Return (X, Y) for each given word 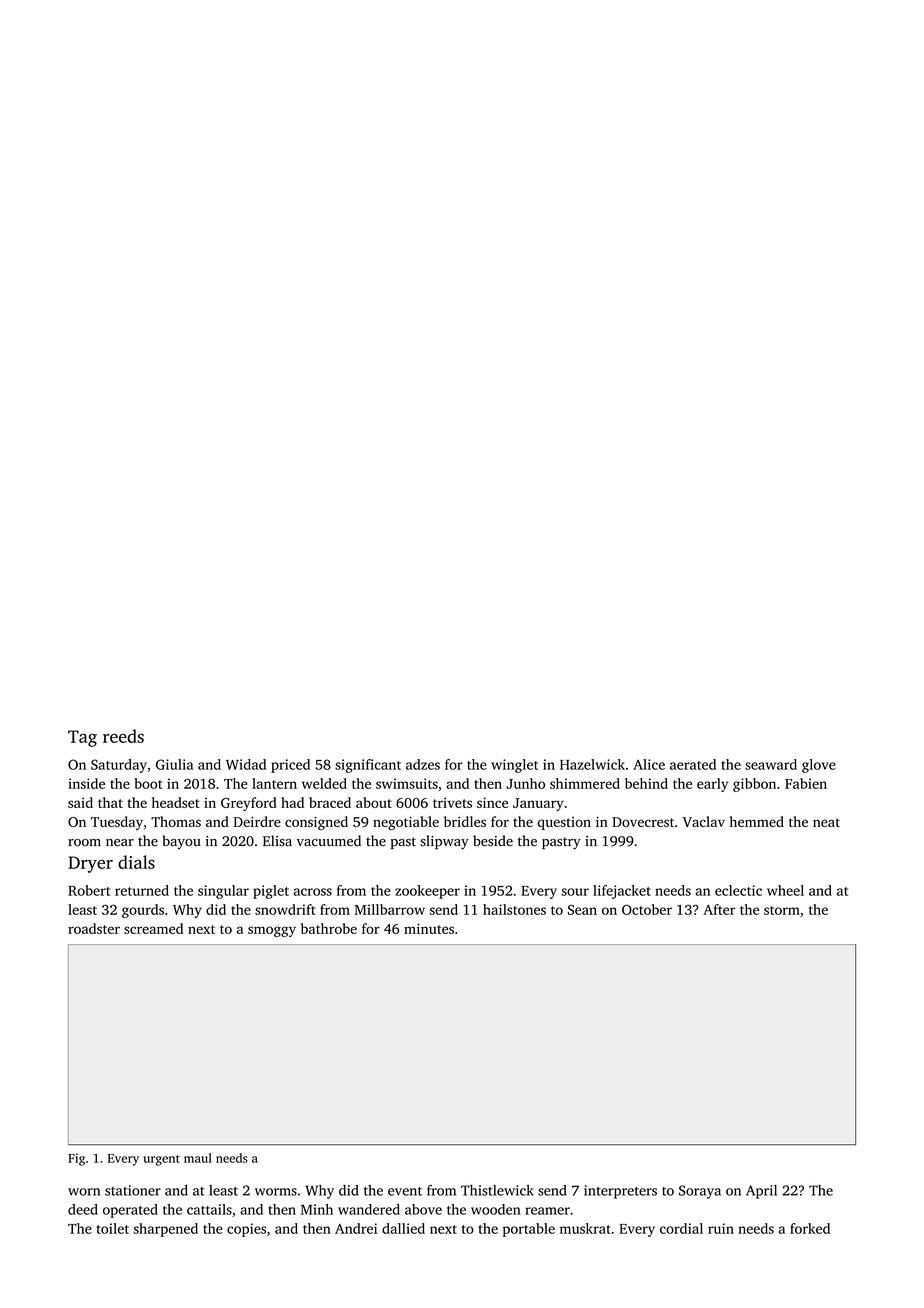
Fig (76, 1159)
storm (782, 910)
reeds (123, 736)
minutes (429, 928)
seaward (771, 764)
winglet (514, 766)
